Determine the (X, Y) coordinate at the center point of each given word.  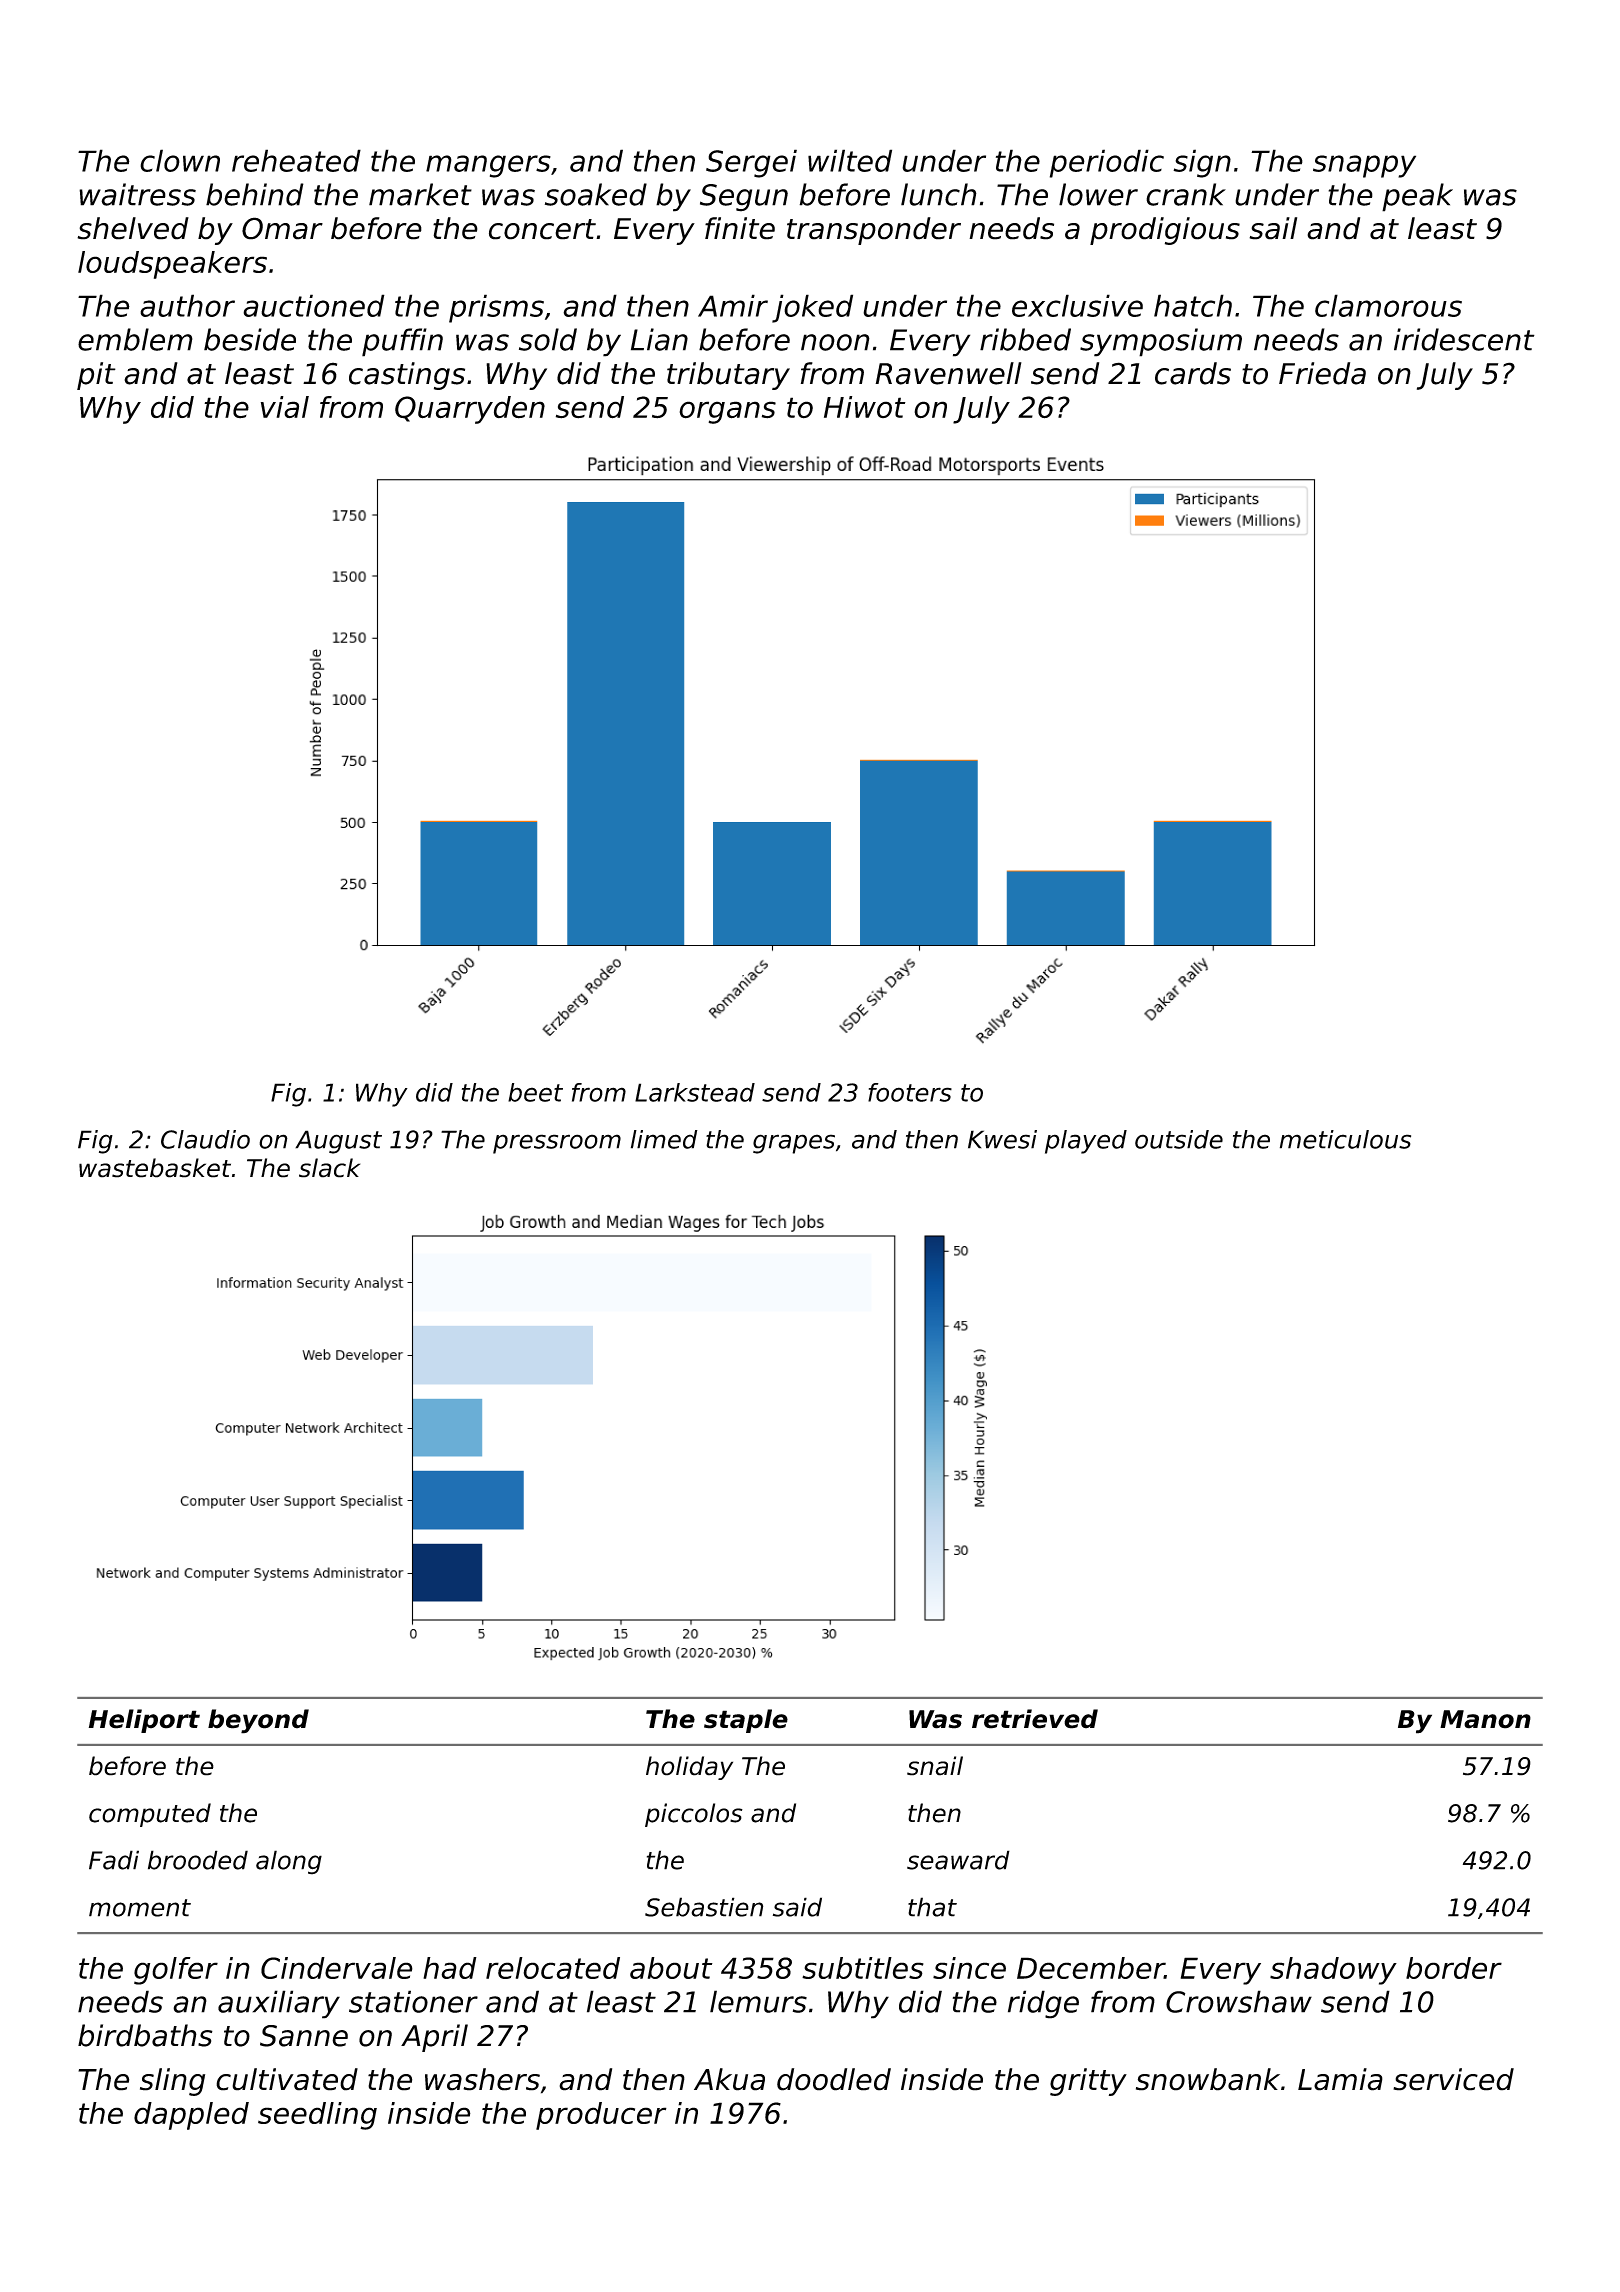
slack (329, 1168)
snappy (1364, 166)
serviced (1453, 2079)
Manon (1485, 1719)
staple (746, 1721)
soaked (596, 194)
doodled (834, 2079)
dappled (191, 2116)
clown (180, 160)
